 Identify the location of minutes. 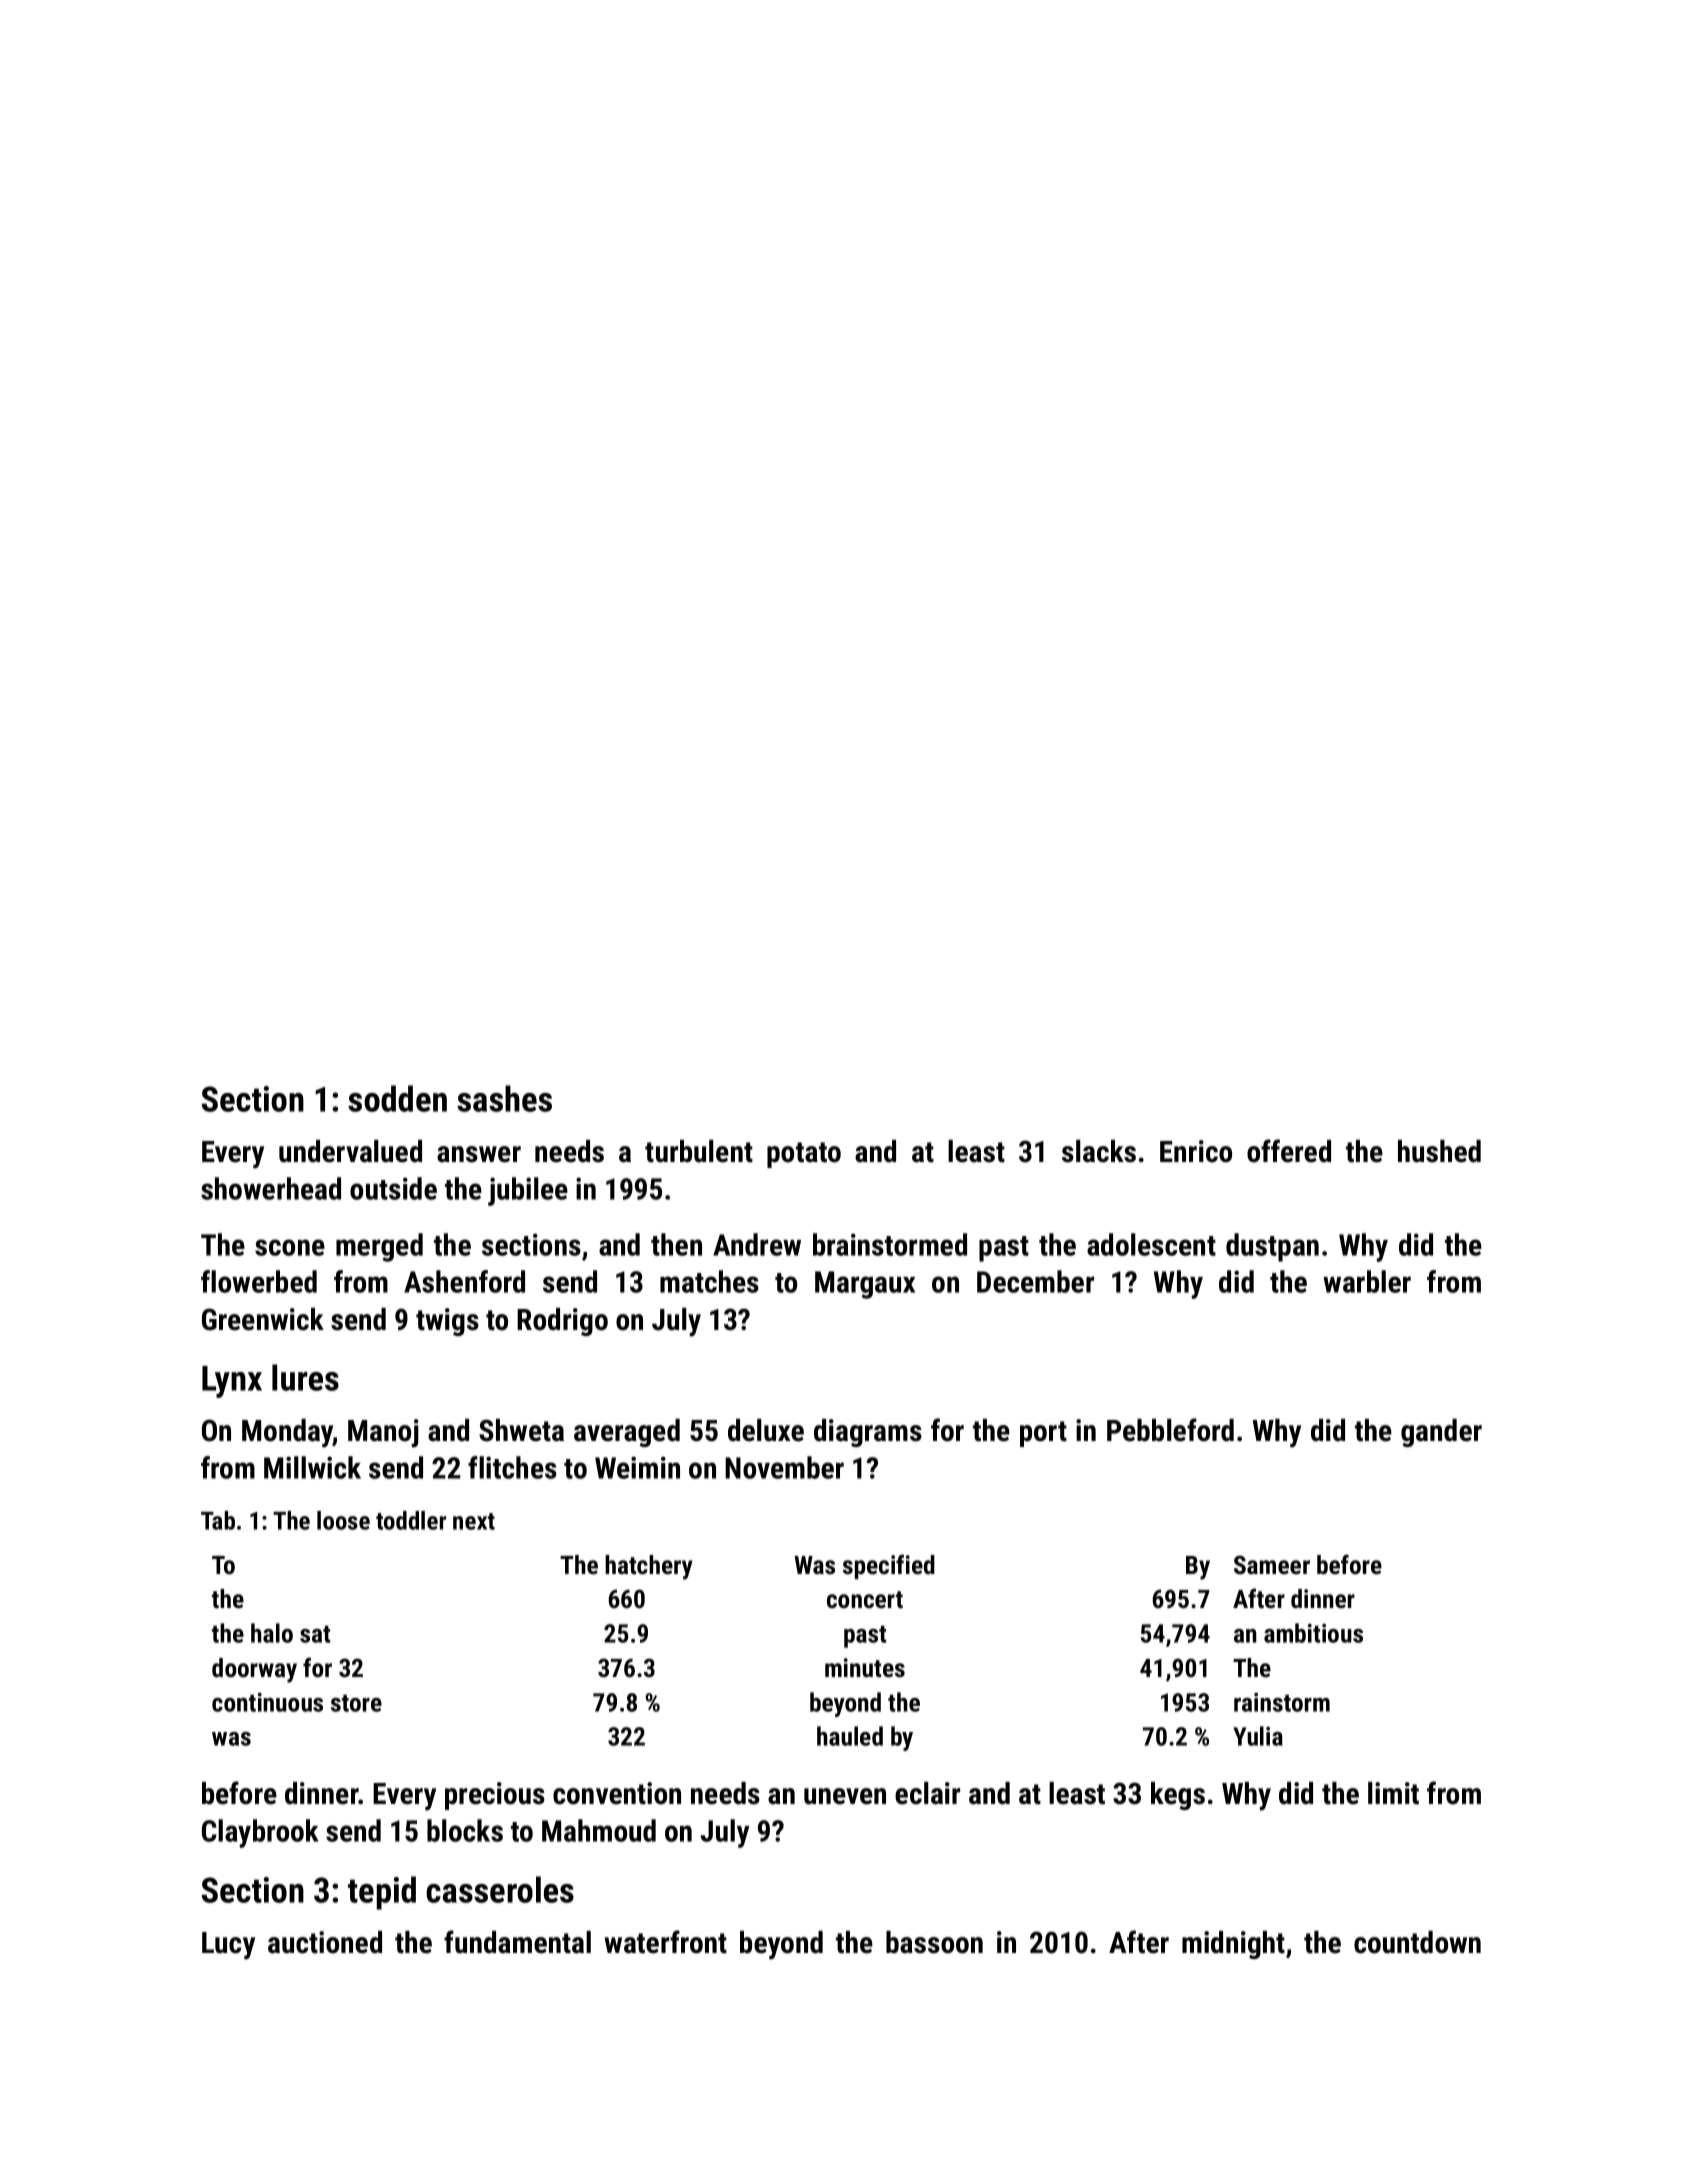
(865, 1667).
